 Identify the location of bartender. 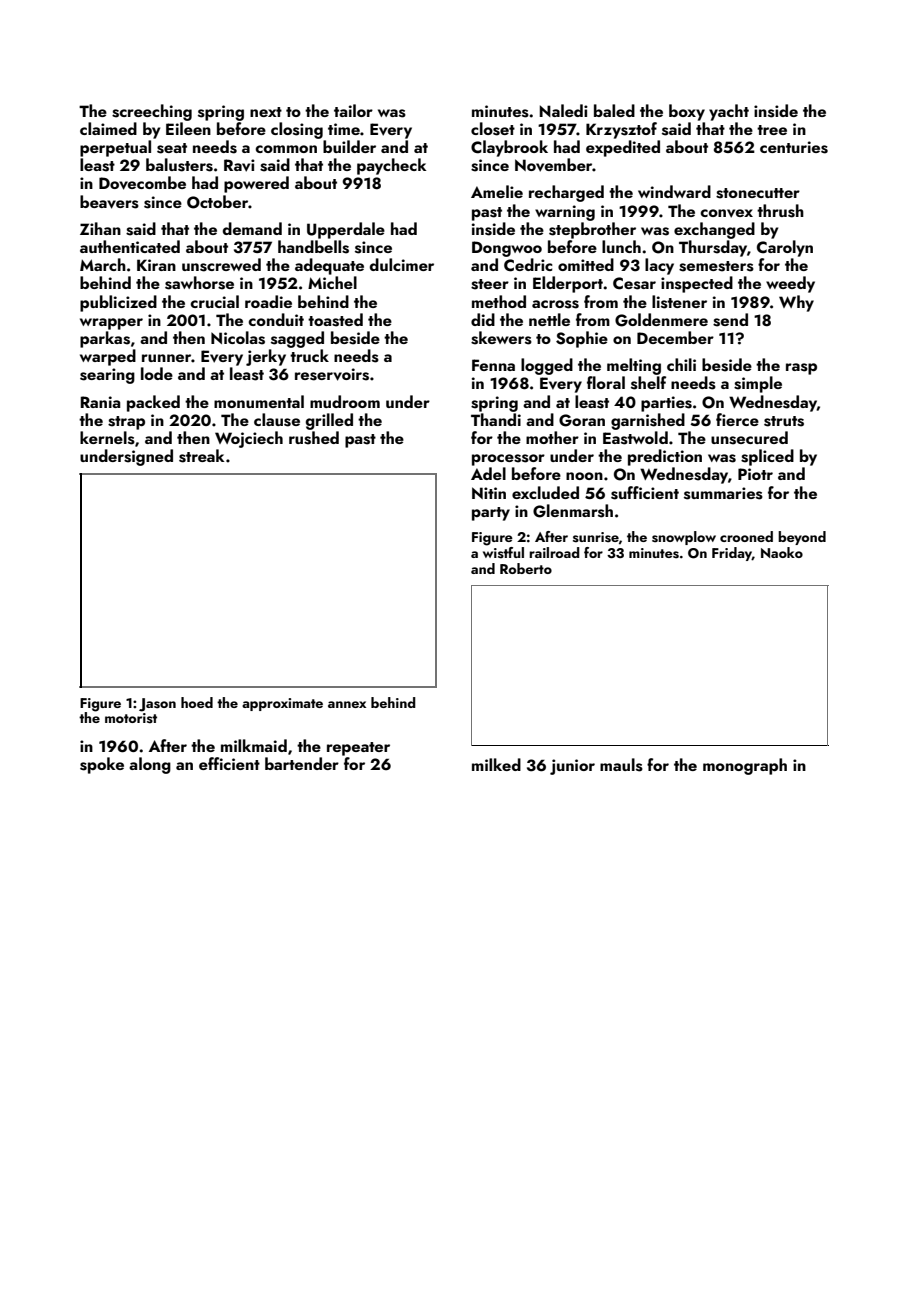
(302, 763).
